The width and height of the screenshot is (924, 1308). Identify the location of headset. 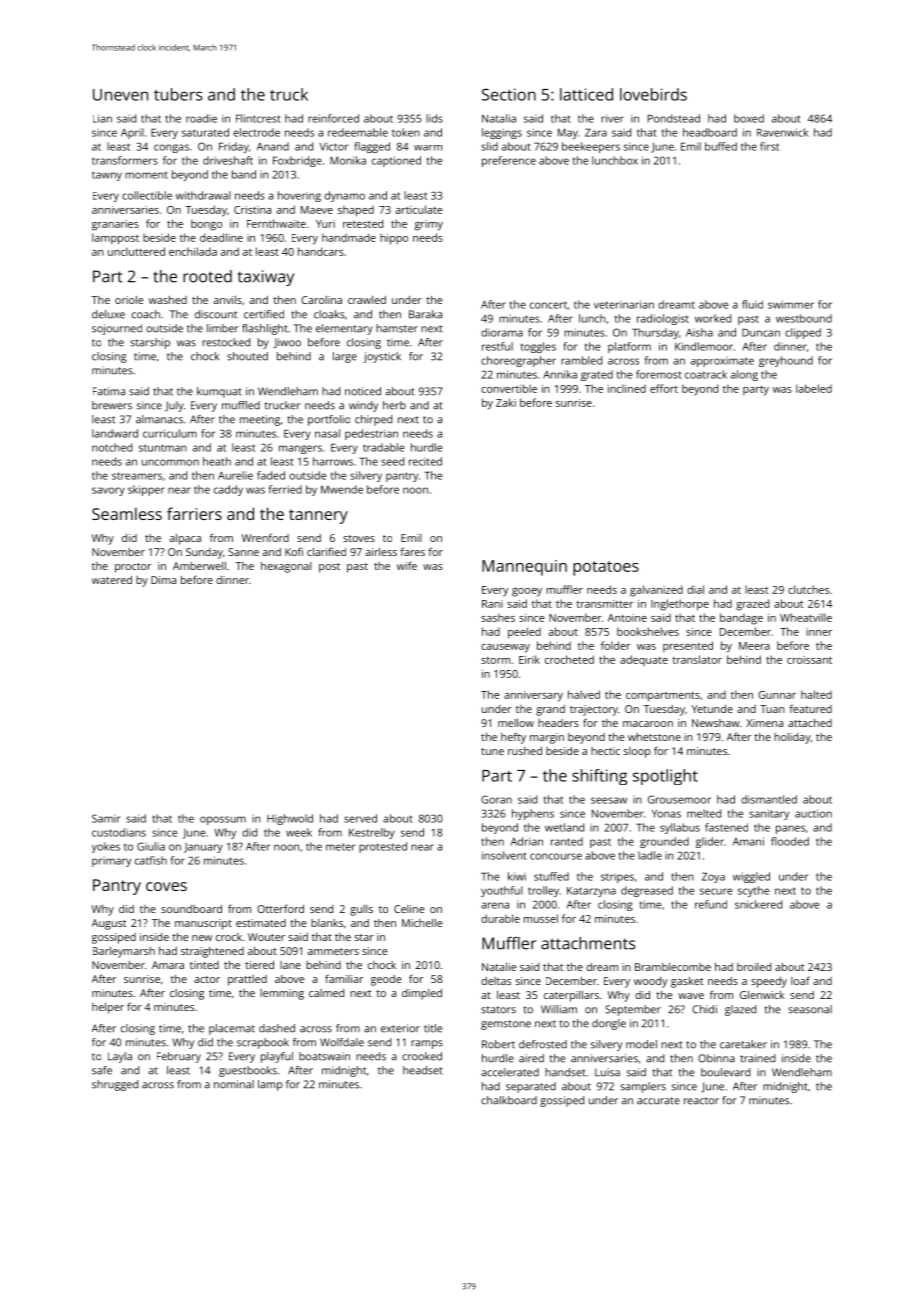
(423, 1070).
